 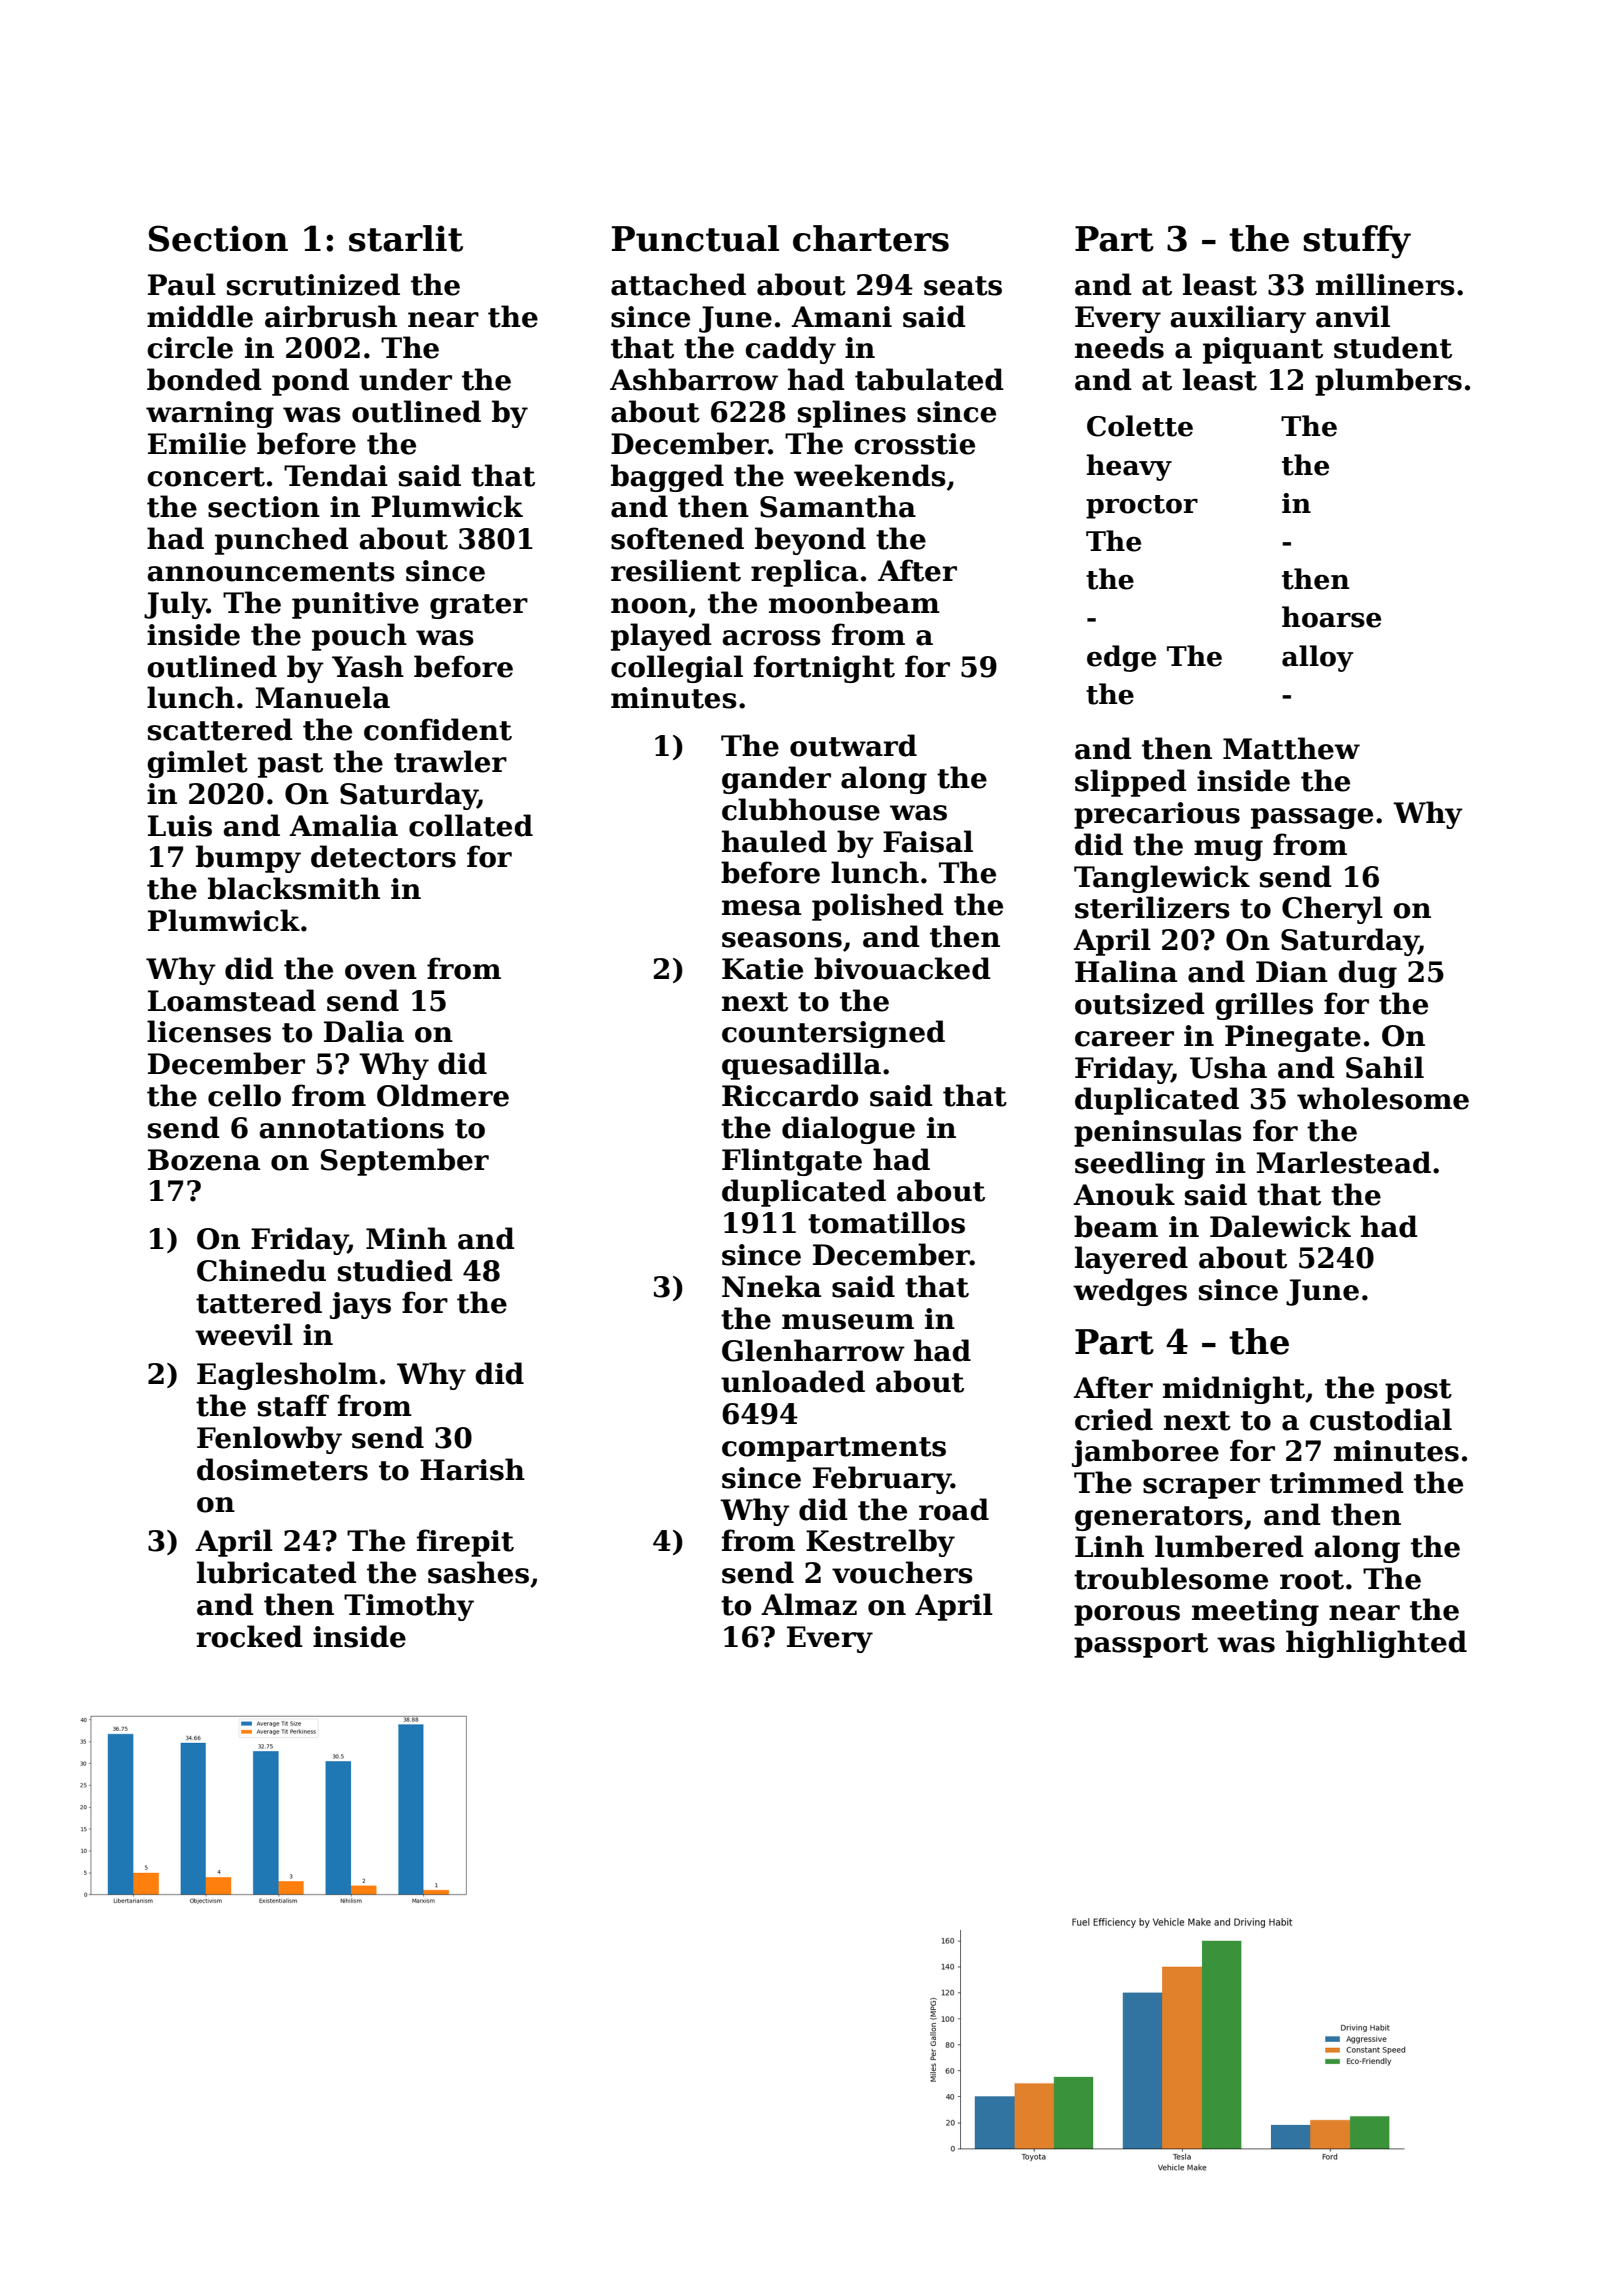 What do you see at coordinates (244, 1334) in the image?
I see `weevil` at bounding box center [244, 1334].
